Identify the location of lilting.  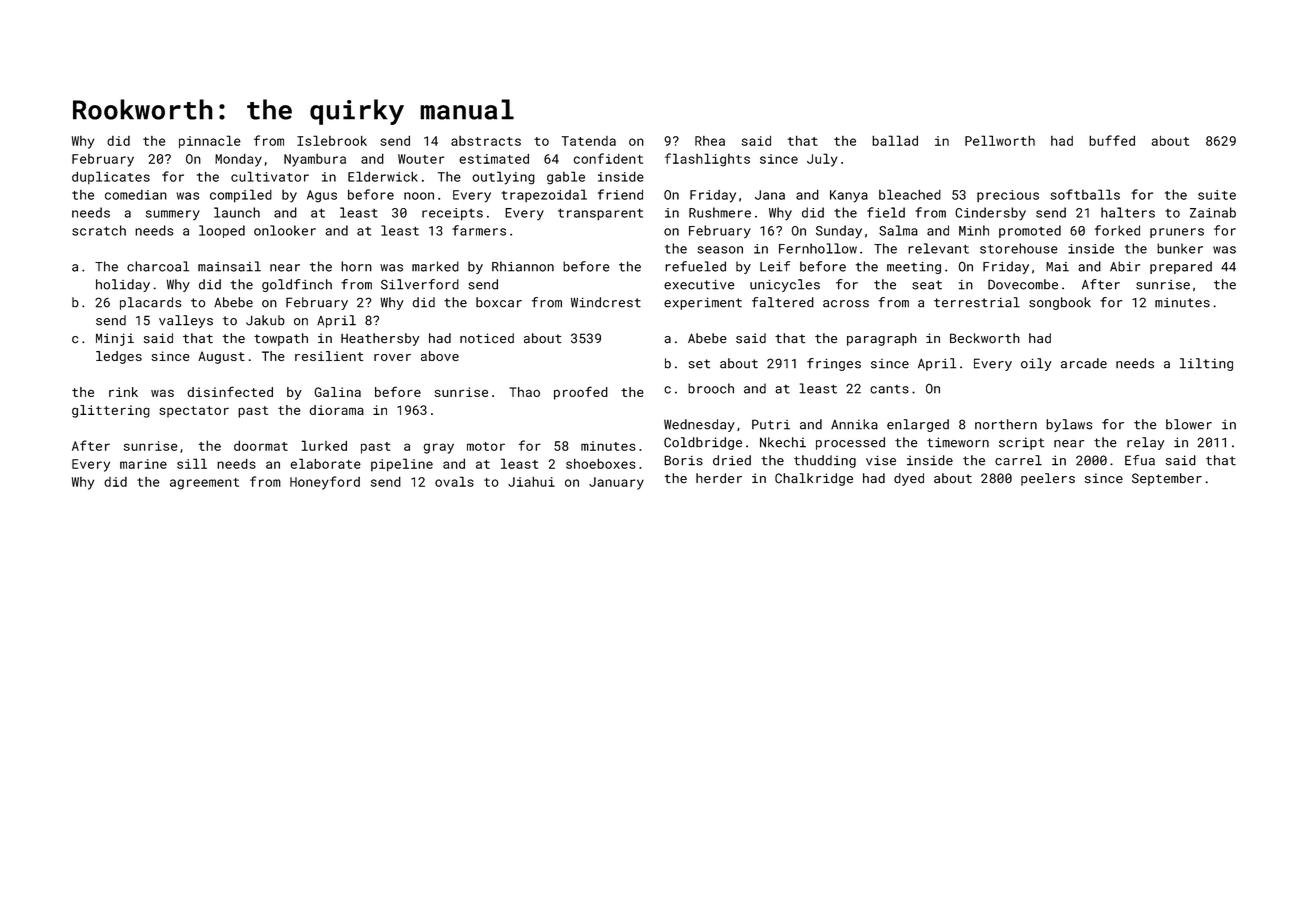
(1206, 364).
